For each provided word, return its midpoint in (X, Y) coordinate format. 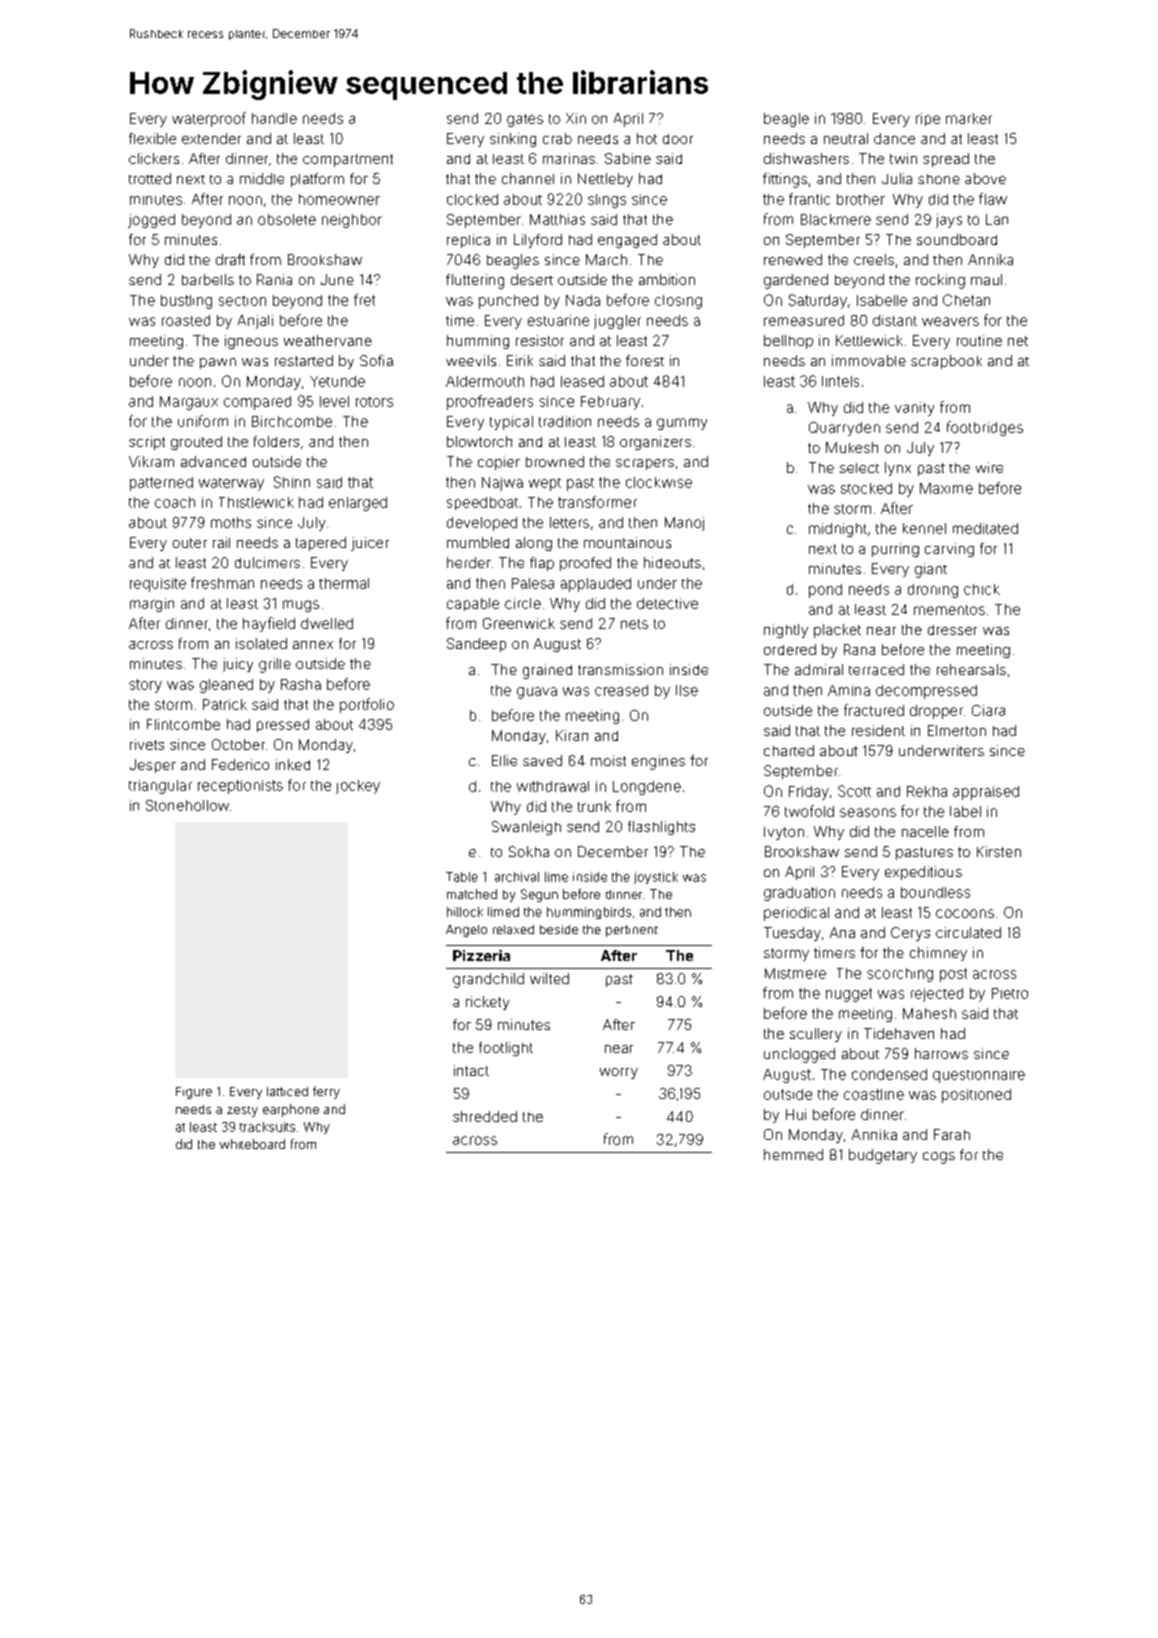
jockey (358, 787)
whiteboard (252, 1144)
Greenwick (519, 623)
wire (989, 467)
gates (525, 120)
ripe (928, 119)
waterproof (209, 119)
